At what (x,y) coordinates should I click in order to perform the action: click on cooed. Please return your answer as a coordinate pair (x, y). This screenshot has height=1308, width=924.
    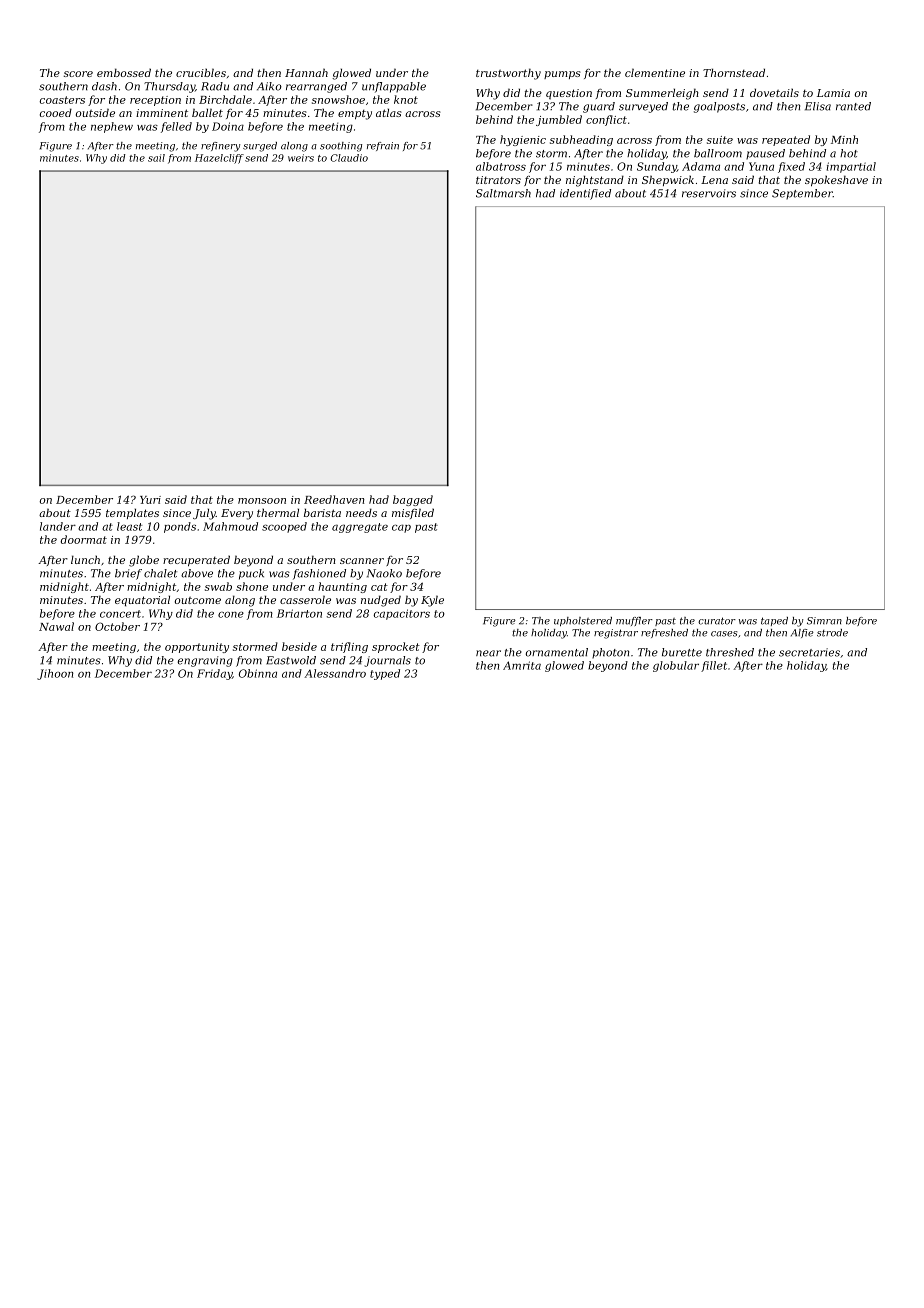
    Looking at the image, I should click on (56, 112).
